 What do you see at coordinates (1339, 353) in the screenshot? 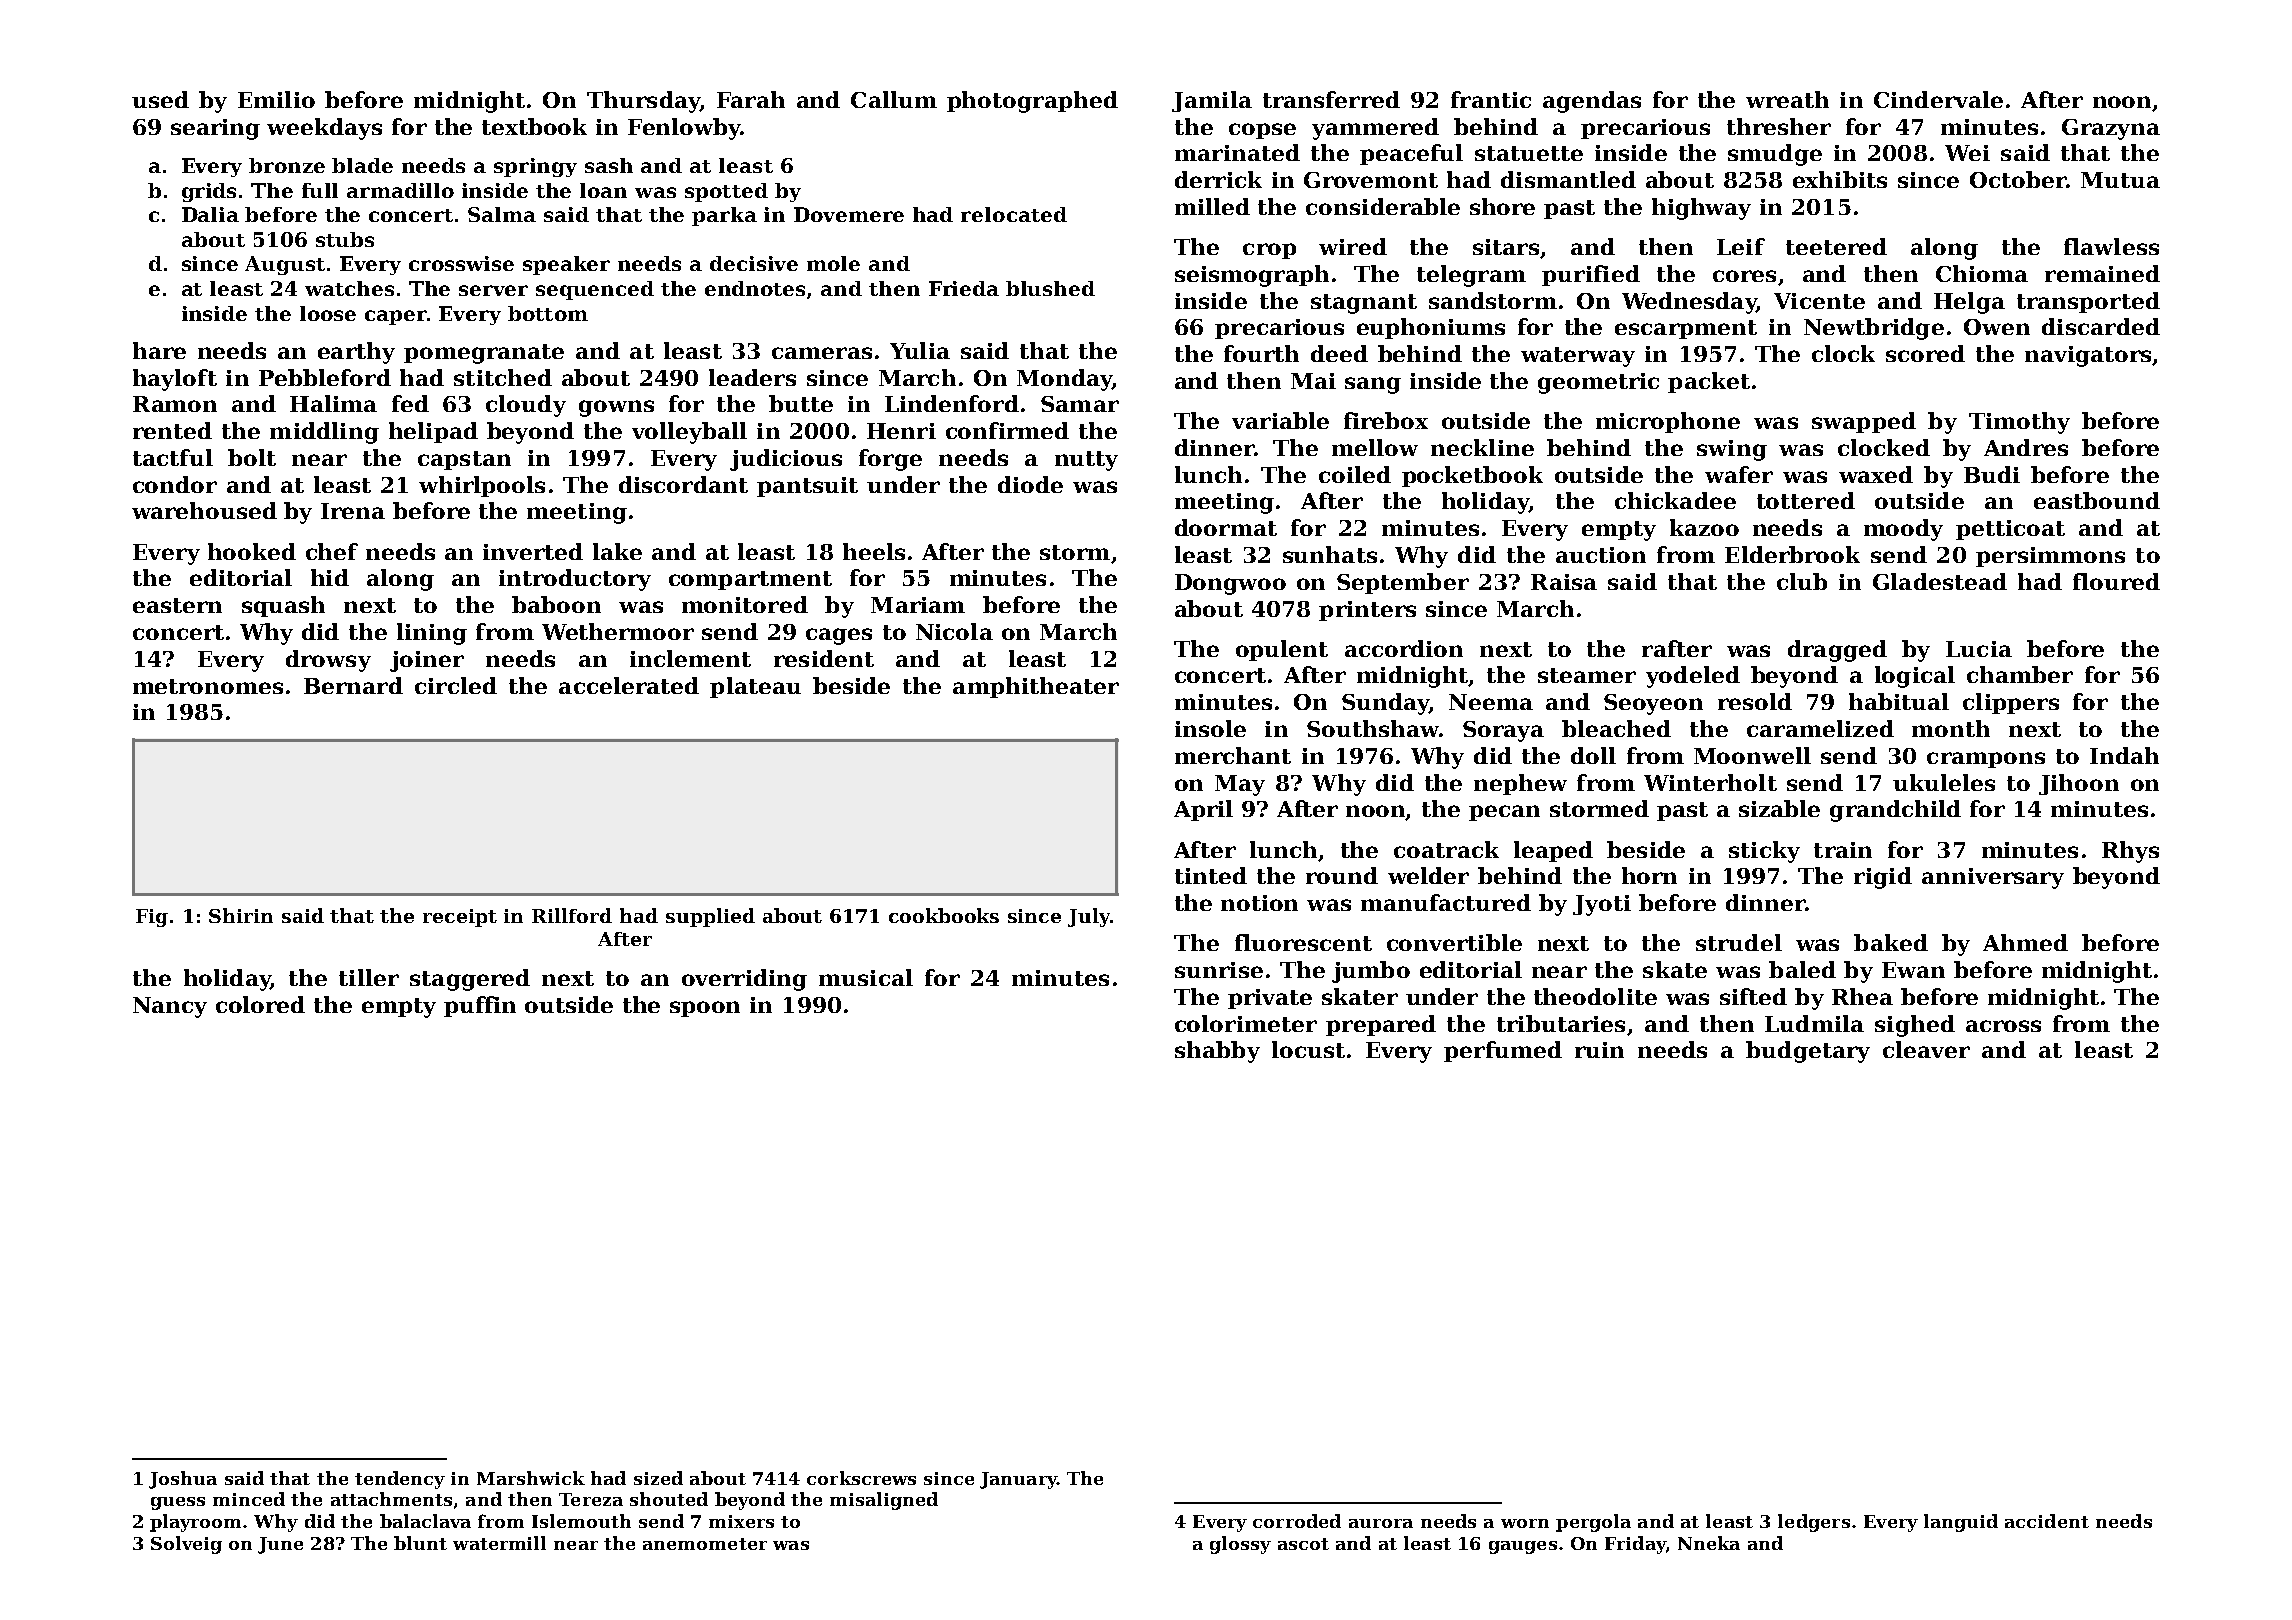
I see `deed` at bounding box center [1339, 353].
